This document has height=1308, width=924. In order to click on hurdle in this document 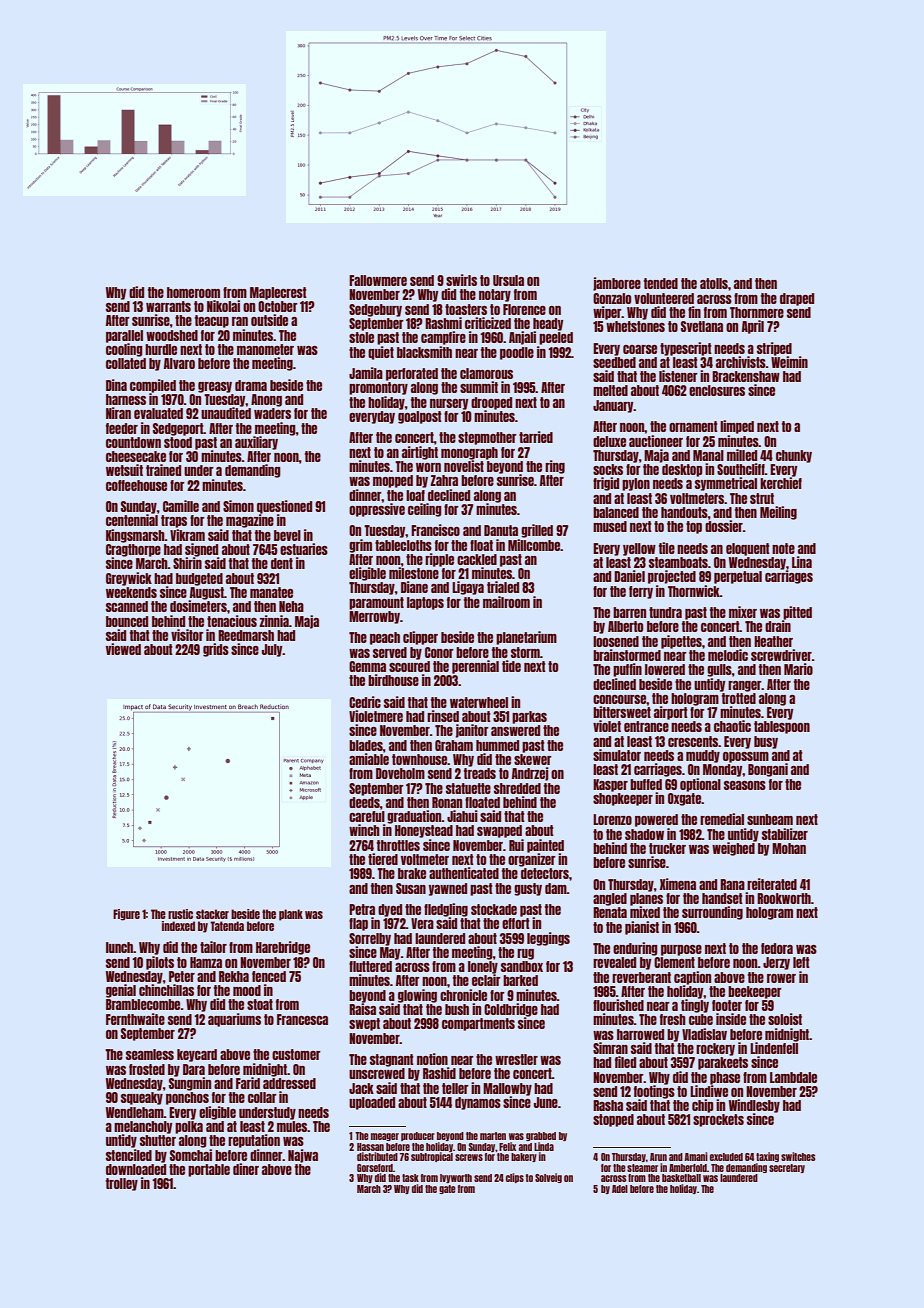, I will do `click(161, 349)`.
